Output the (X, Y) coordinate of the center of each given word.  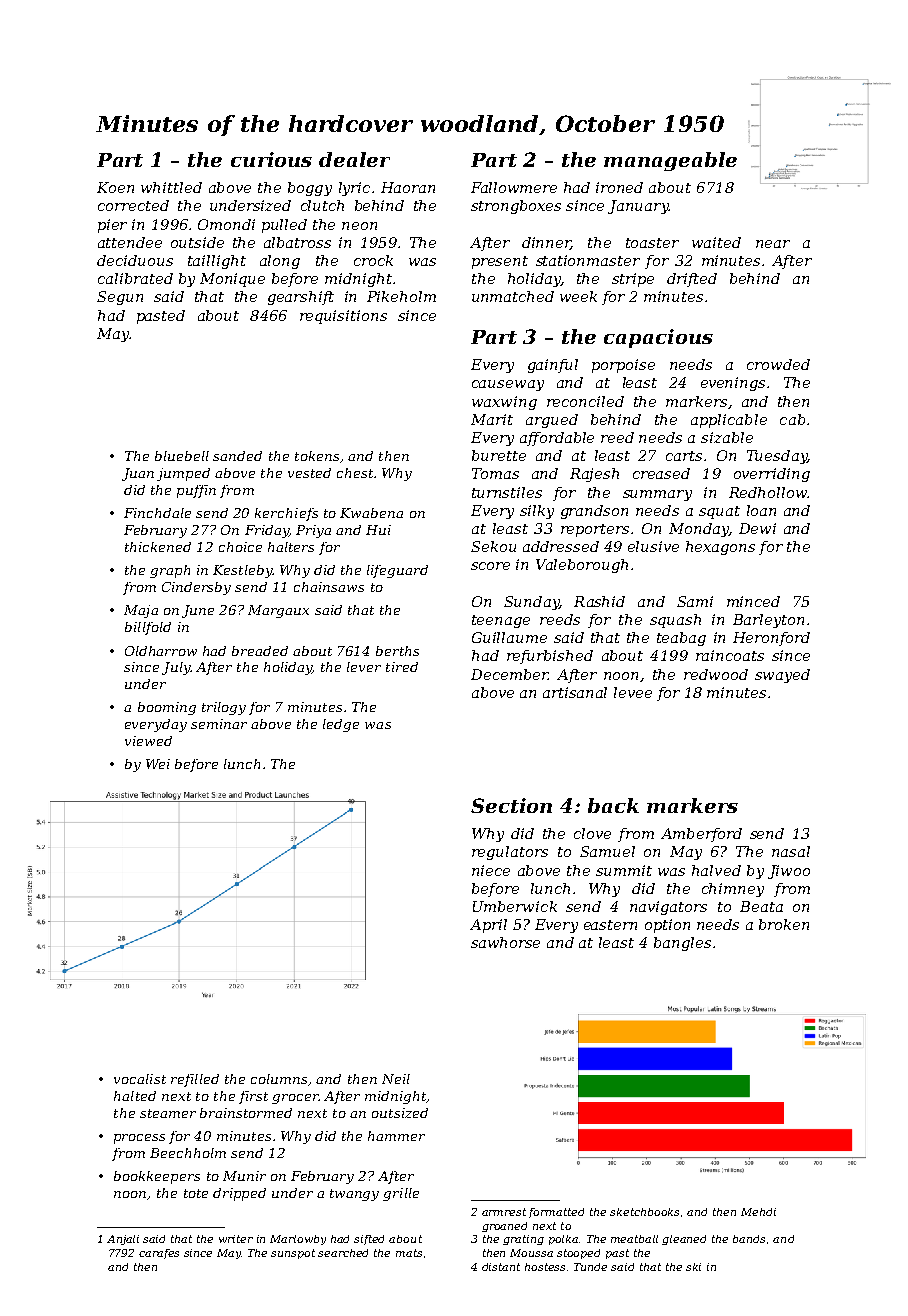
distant (501, 1267)
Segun (120, 298)
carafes (159, 1254)
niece (491, 870)
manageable (670, 161)
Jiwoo (789, 872)
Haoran (408, 187)
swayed (782, 676)
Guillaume (509, 637)
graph (170, 571)
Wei (158, 764)
